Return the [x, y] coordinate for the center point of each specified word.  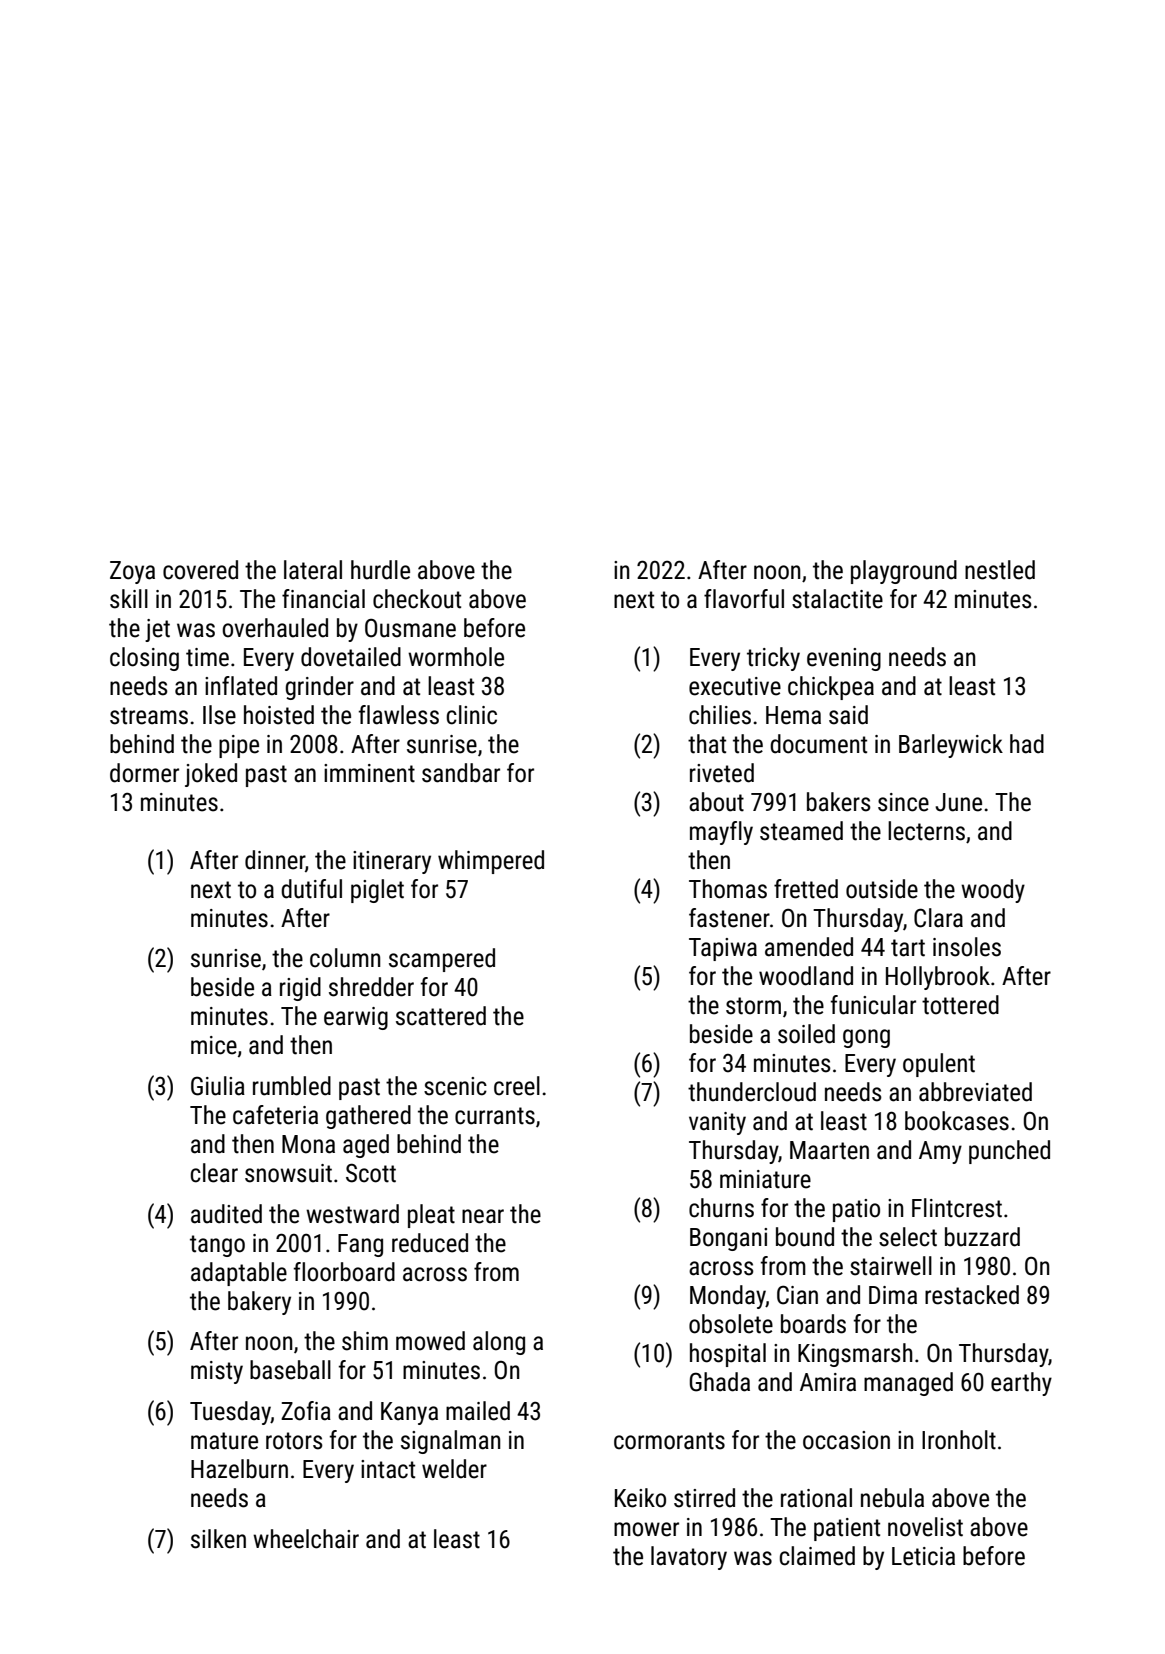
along [499, 1343]
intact [388, 1469]
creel [517, 1086]
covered [200, 570]
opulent [939, 1065]
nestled [1000, 570]
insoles [967, 947]
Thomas [728, 889]
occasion [846, 1440]
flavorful [744, 599]
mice [214, 1045]
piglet [377, 891]
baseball [290, 1370]
